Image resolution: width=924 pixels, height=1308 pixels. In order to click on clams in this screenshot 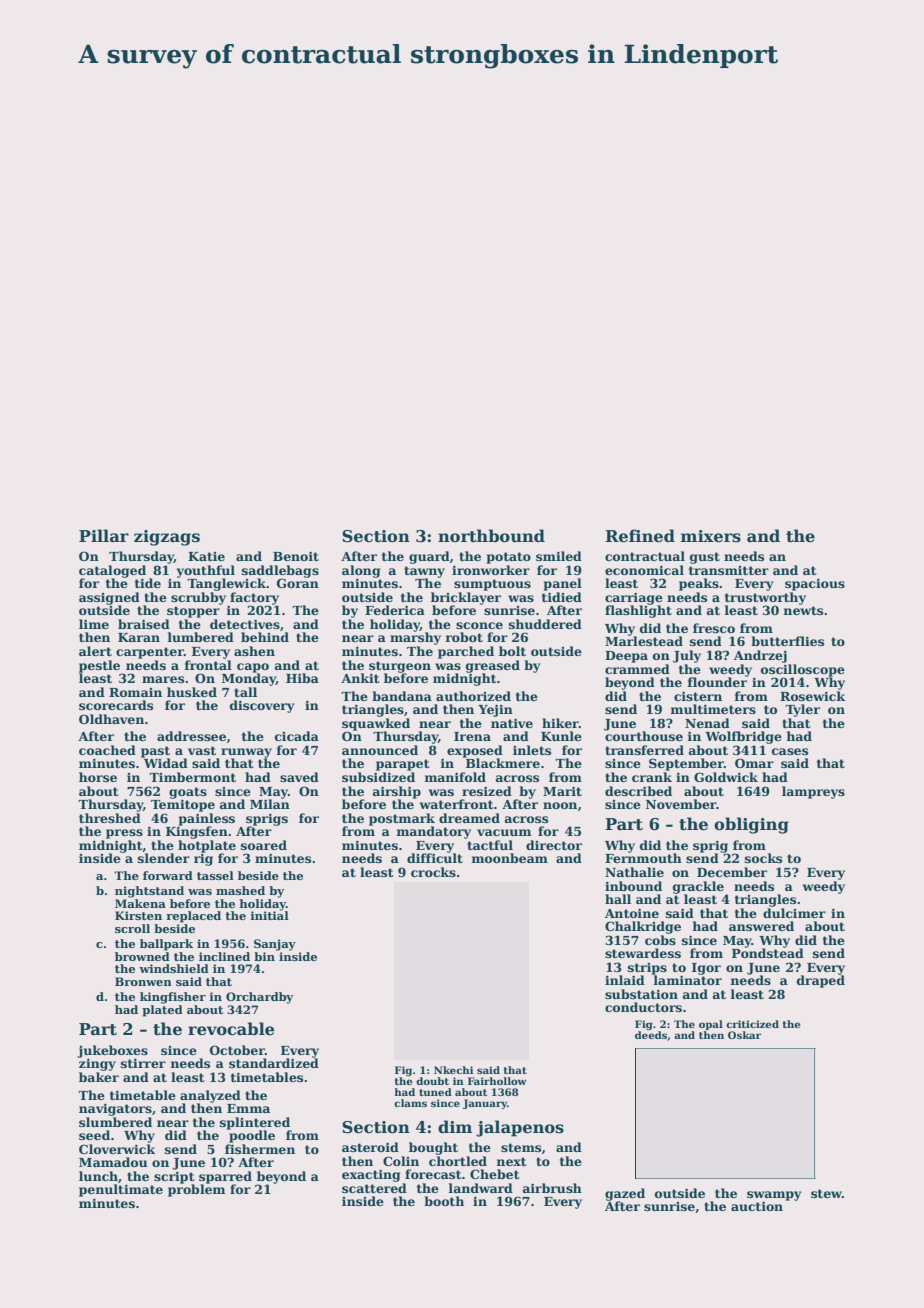, I will do `click(410, 1103)`.
